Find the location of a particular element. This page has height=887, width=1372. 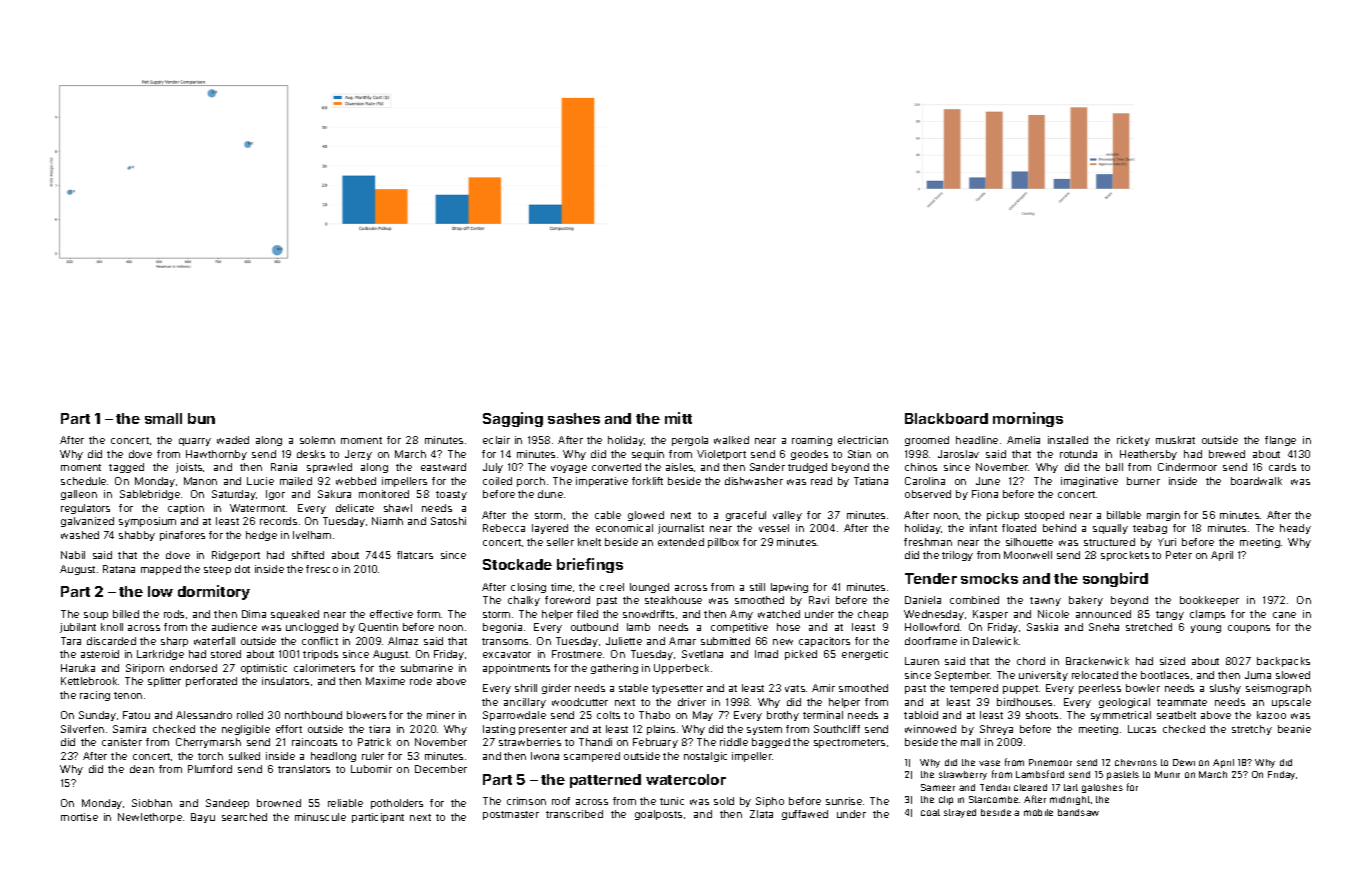

negligible is located at coordinates (246, 730).
